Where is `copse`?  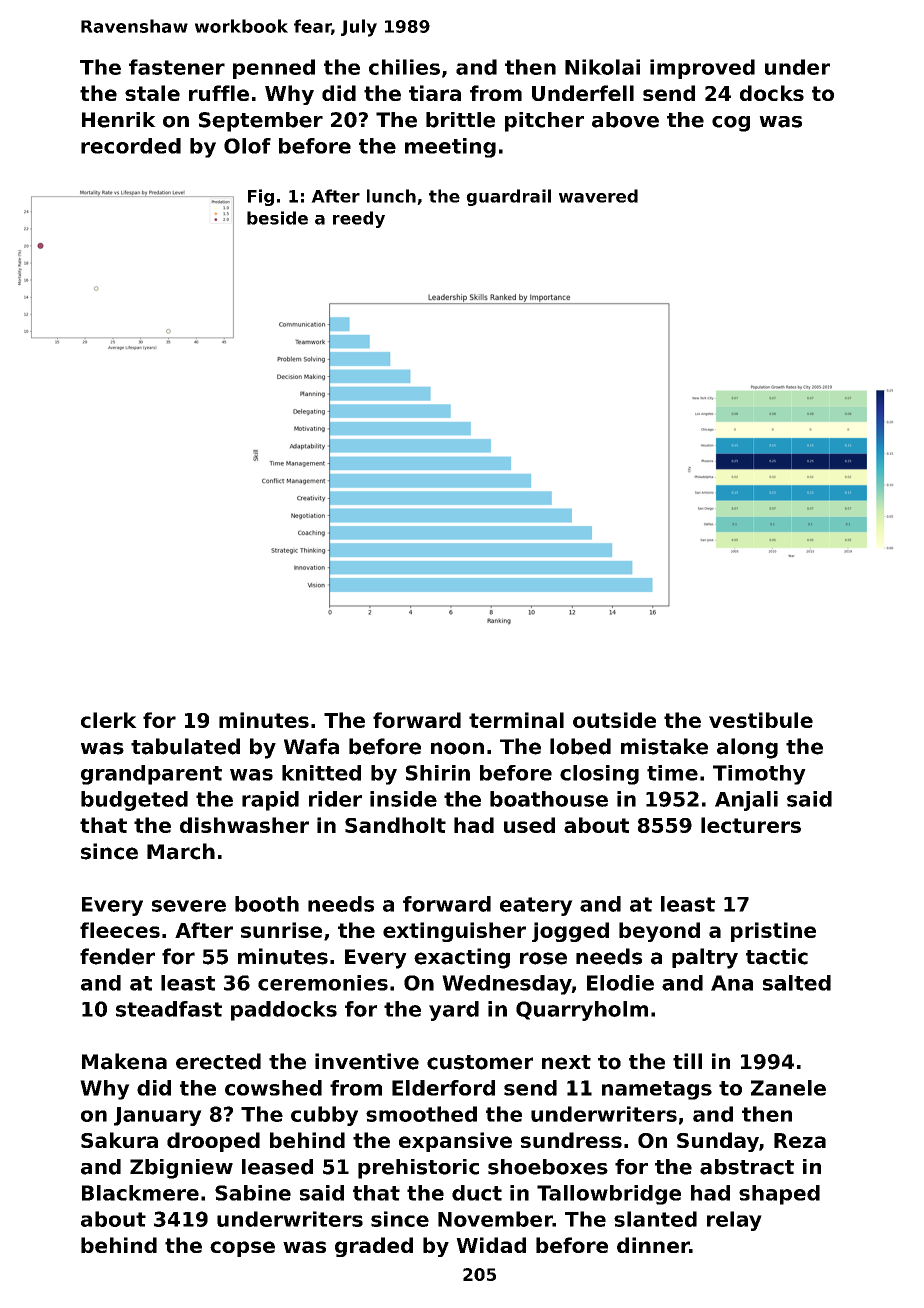
copse is located at coordinates (242, 1249).
